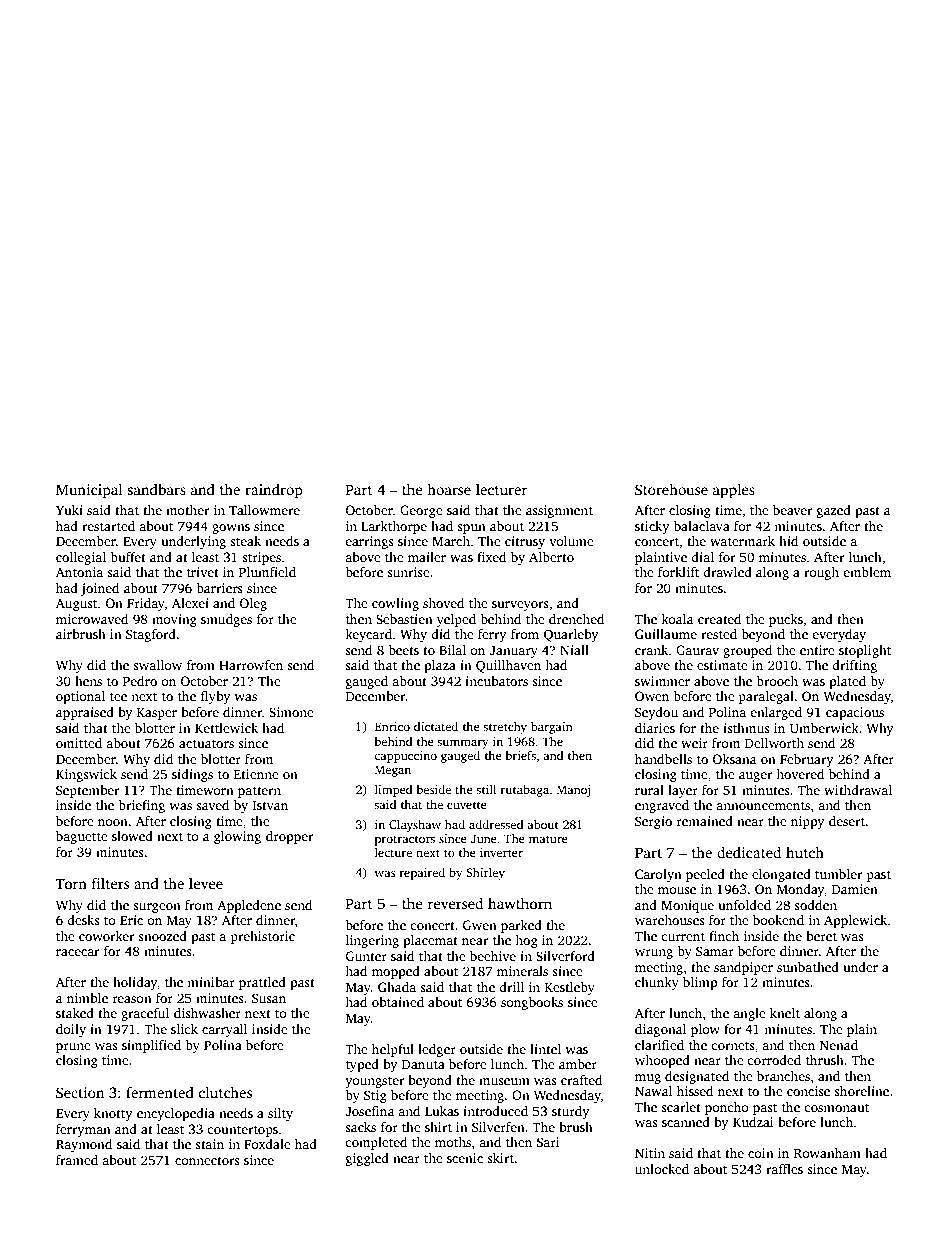 The height and width of the document is (1233, 952). Describe the element at coordinates (548, 839) in the document. I see `mature` at that location.
